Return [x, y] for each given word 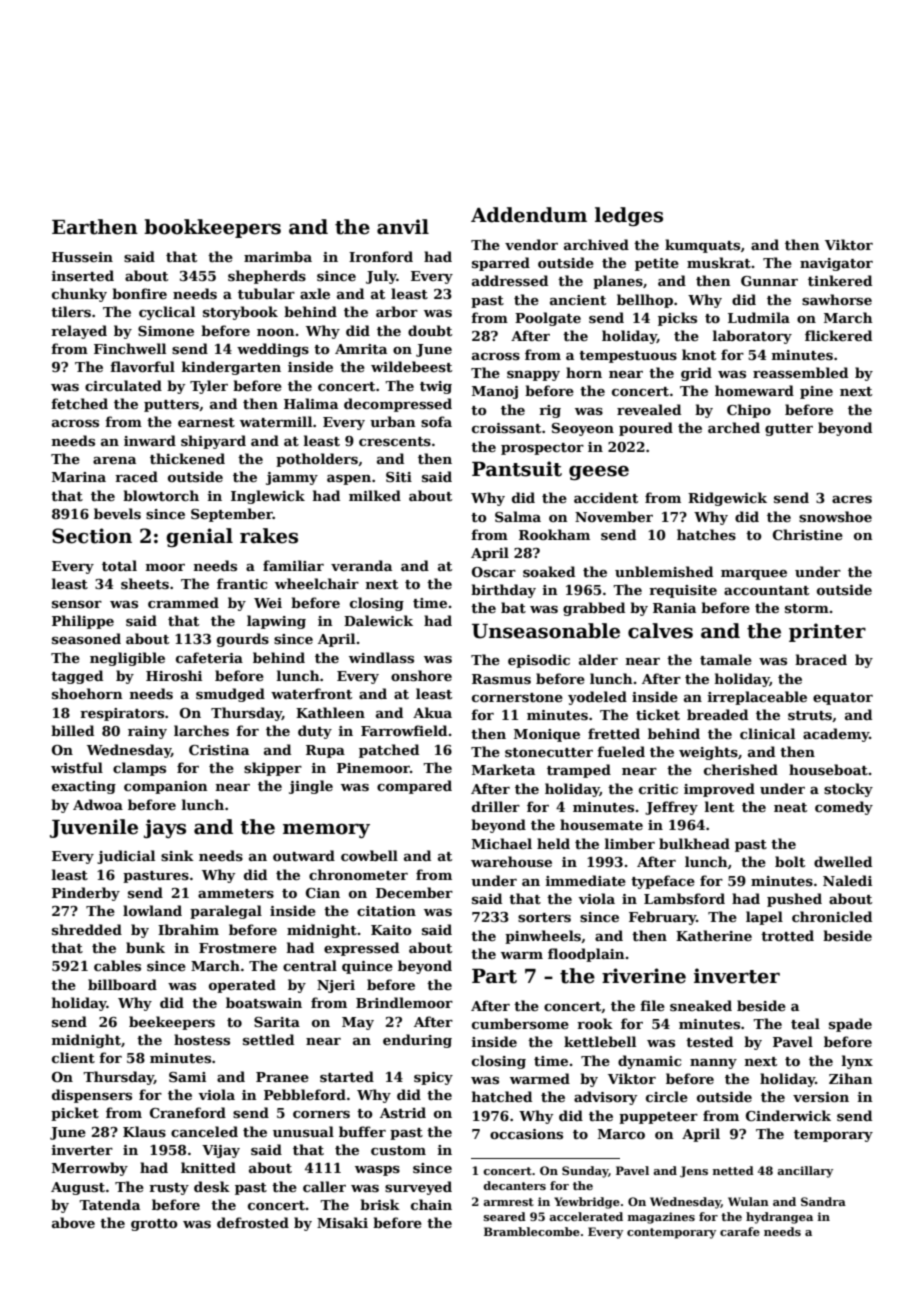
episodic [539, 661]
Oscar [494, 572]
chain [431, 1204]
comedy [844, 808]
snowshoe [835, 516]
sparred [501, 264]
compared [414, 787]
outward [304, 855]
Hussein [82, 257]
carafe [740, 1231]
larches [201, 730]
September [232, 515]
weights [708, 753]
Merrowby [90, 1169]
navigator [836, 264]
